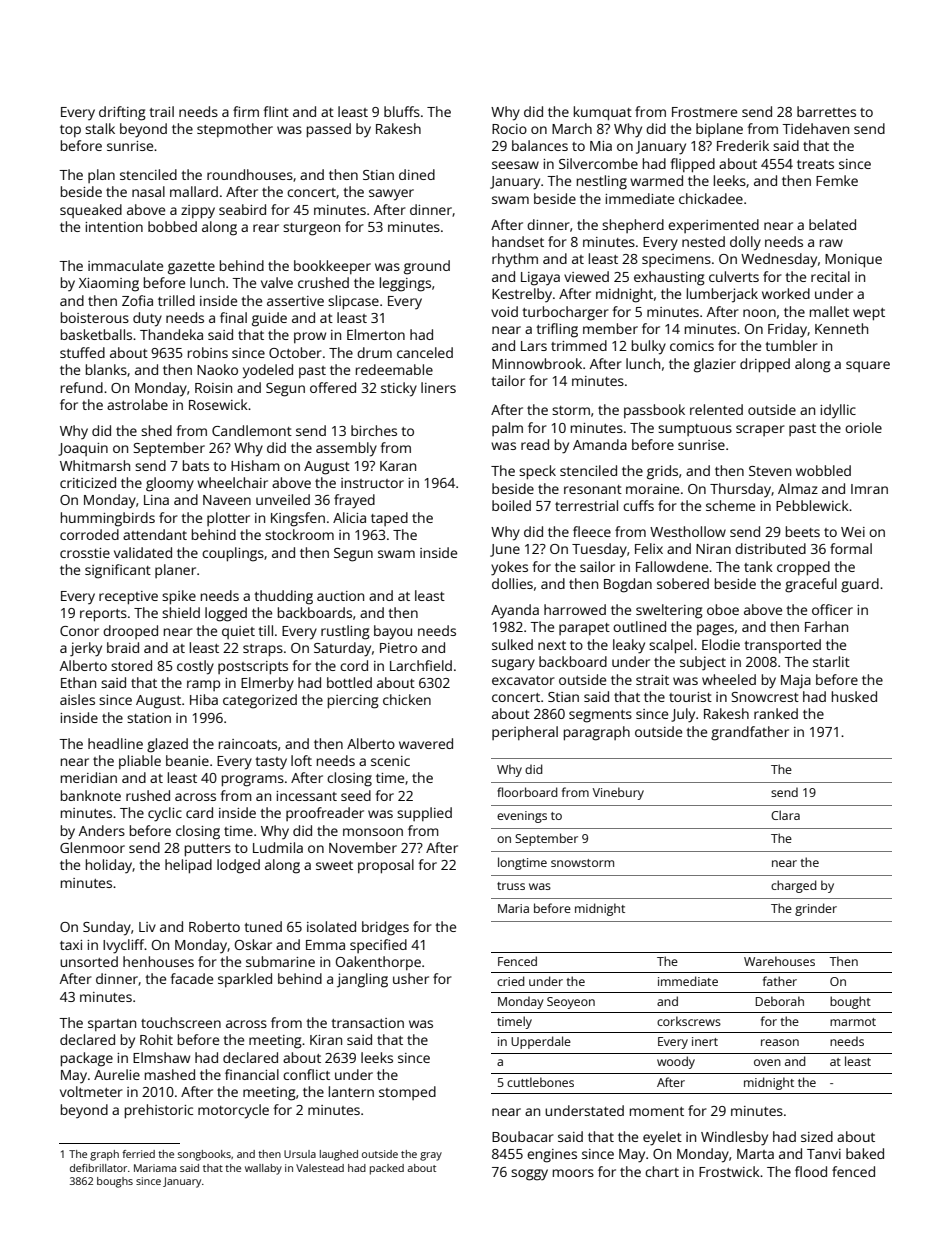 The image size is (952, 1233). Describe the element at coordinates (540, 1082) in the document. I see `cuttlebones` at that location.
